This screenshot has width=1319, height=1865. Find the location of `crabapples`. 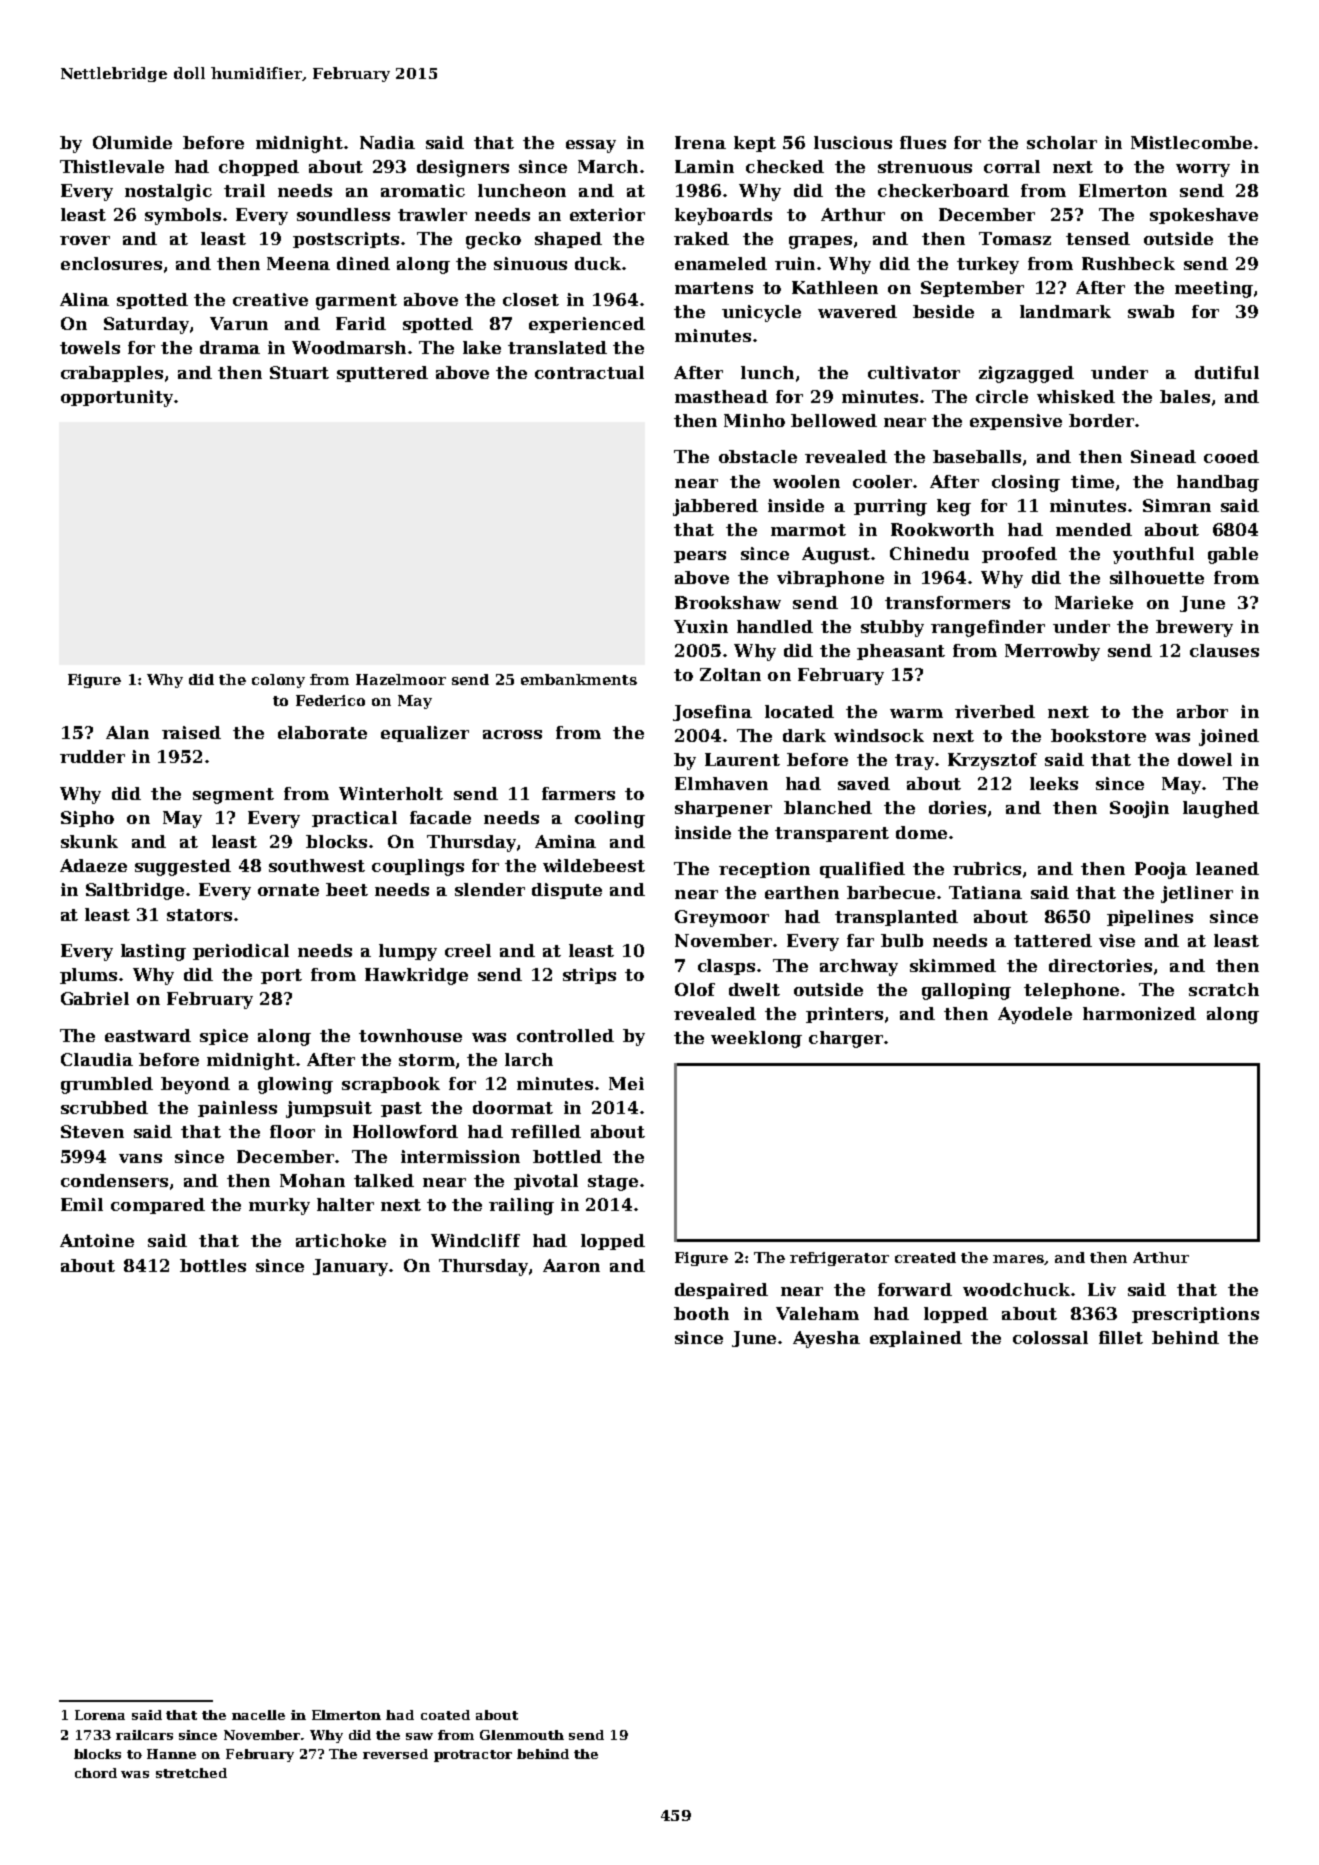

crabapples is located at coordinates (112, 374).
